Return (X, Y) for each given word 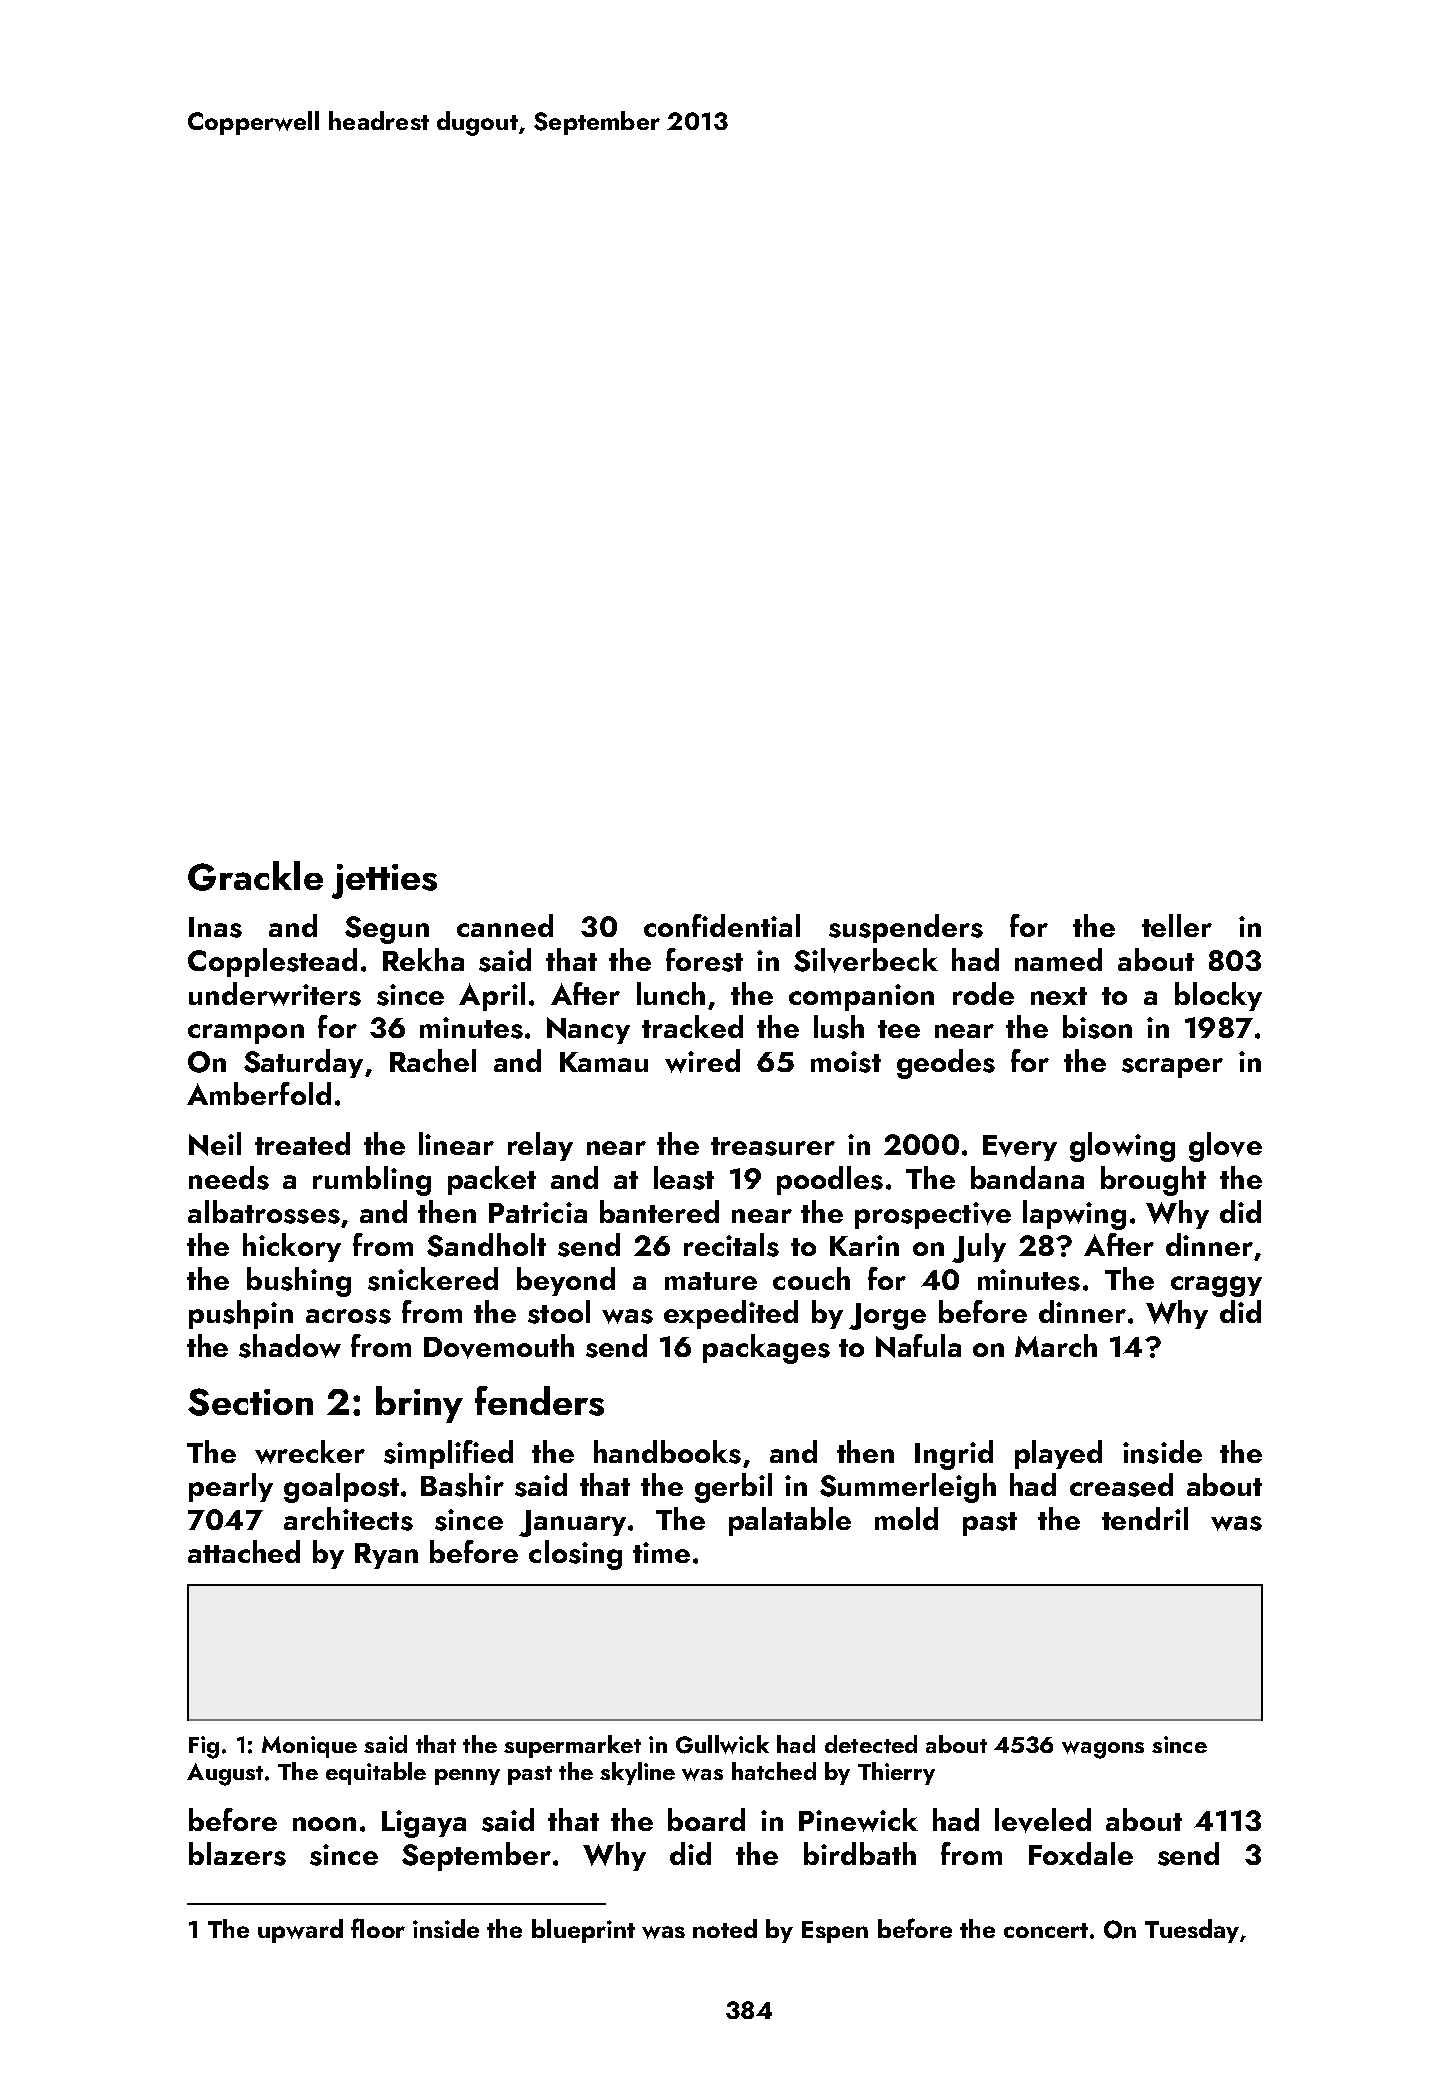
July (979, 1248)
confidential (722, 925)
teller (1177, 925)
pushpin (241, 1314)
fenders (539, 1401)
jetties (384, 881)
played (1058, 1454)
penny (467, 1777)
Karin (864, 1245)
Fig (204, 1747)
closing (575, 1555)
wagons (1103, 1750)
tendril (1145, 1518)
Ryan (386, 1556)
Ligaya (424, 1824)
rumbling (372, 1181)
